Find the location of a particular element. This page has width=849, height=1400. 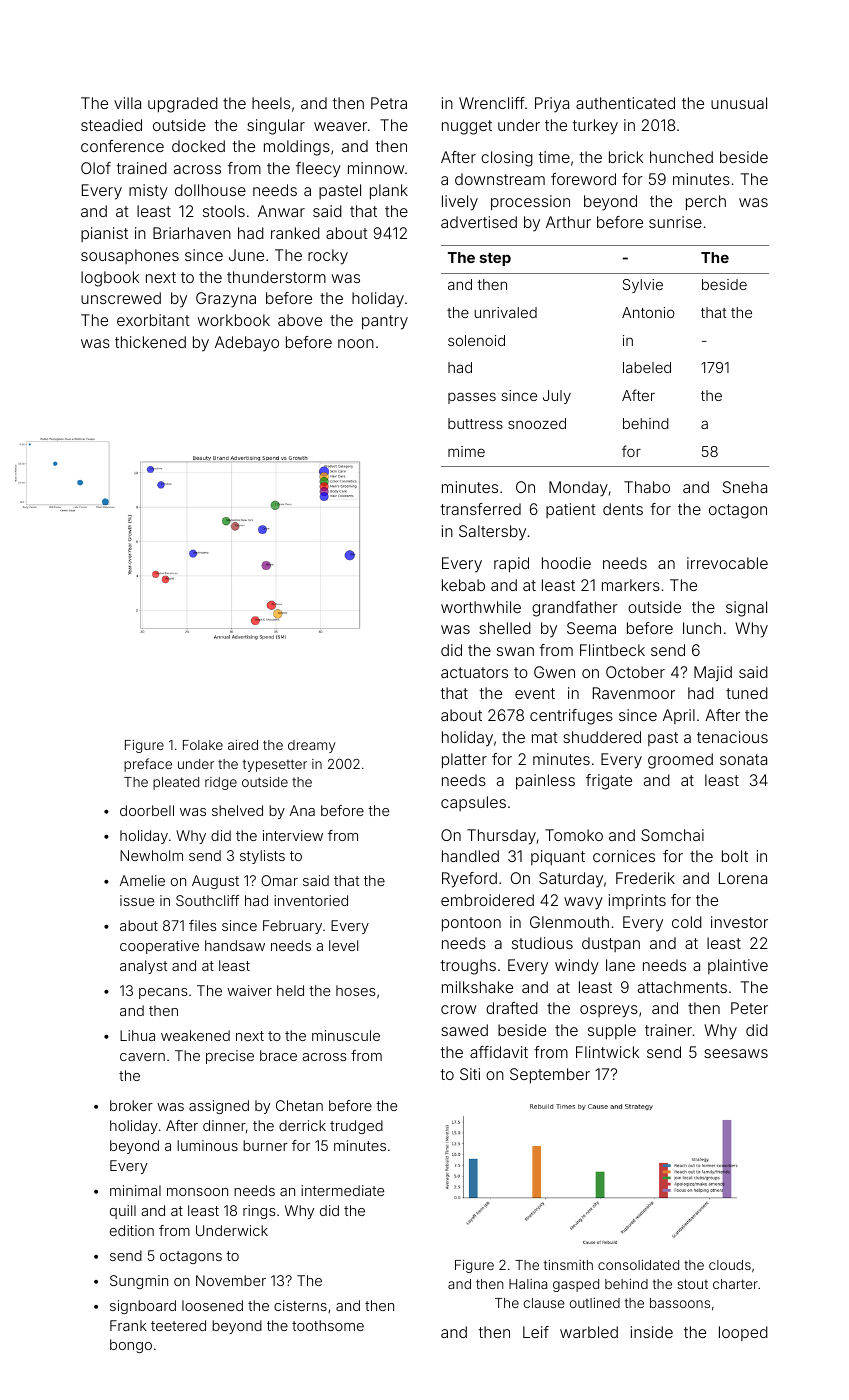

Petra is located at coordinates (389, 103).
